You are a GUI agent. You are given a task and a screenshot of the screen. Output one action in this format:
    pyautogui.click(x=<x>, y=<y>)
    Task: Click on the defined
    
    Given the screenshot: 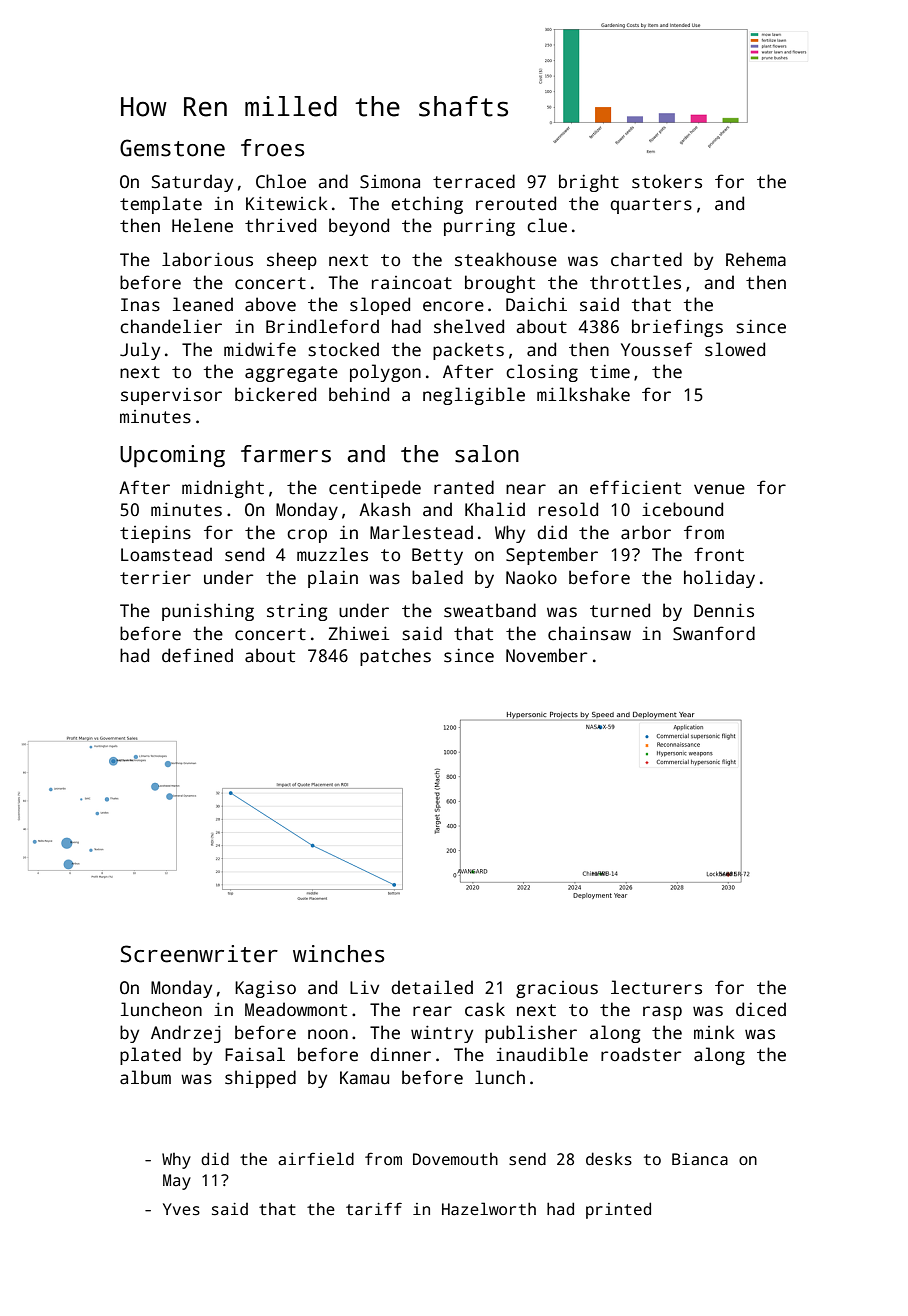 What is the action you would take?
    pyautogui.click(x=197, y=655)
